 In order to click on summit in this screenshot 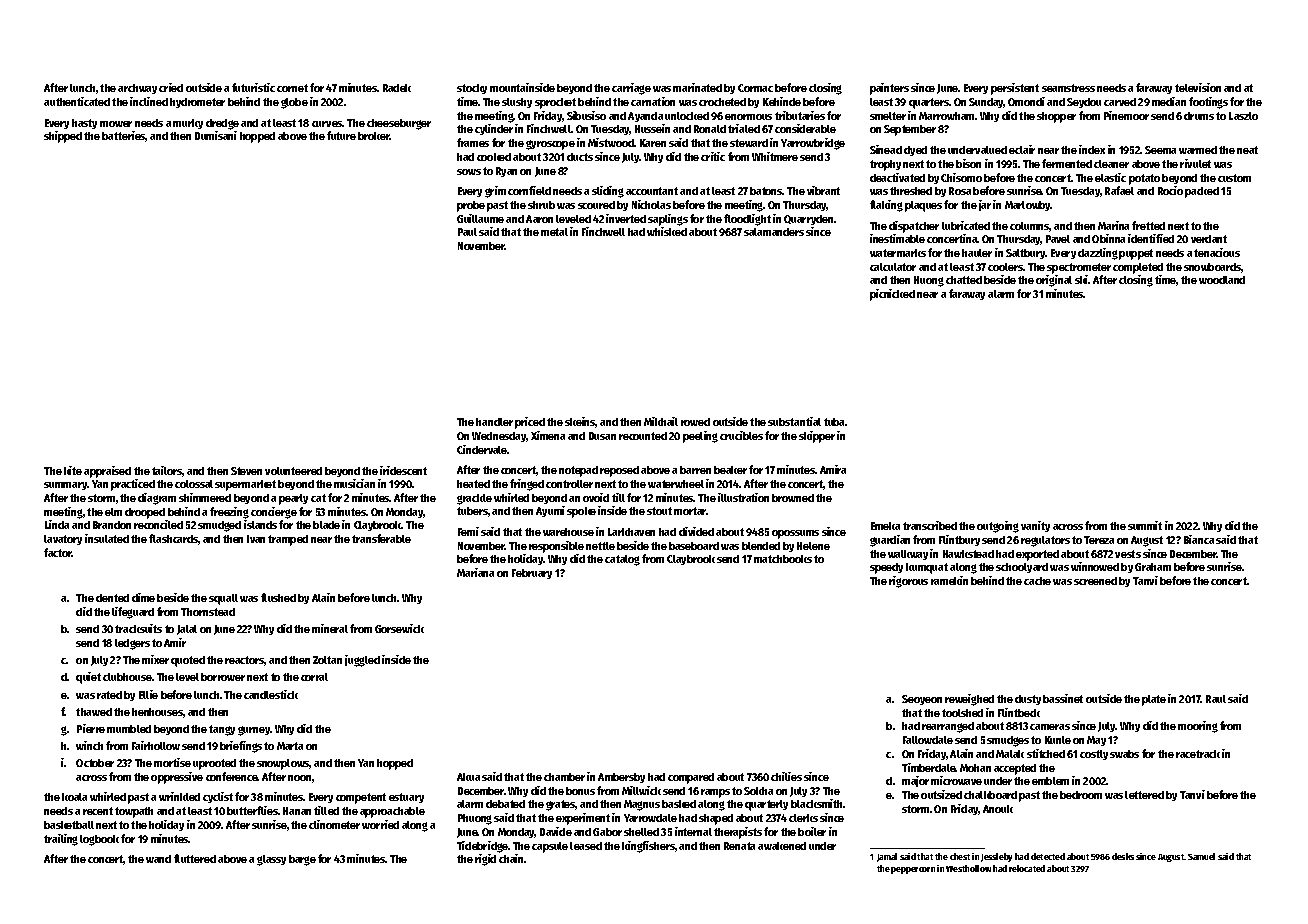, I will do `click(1145, 525)`.
